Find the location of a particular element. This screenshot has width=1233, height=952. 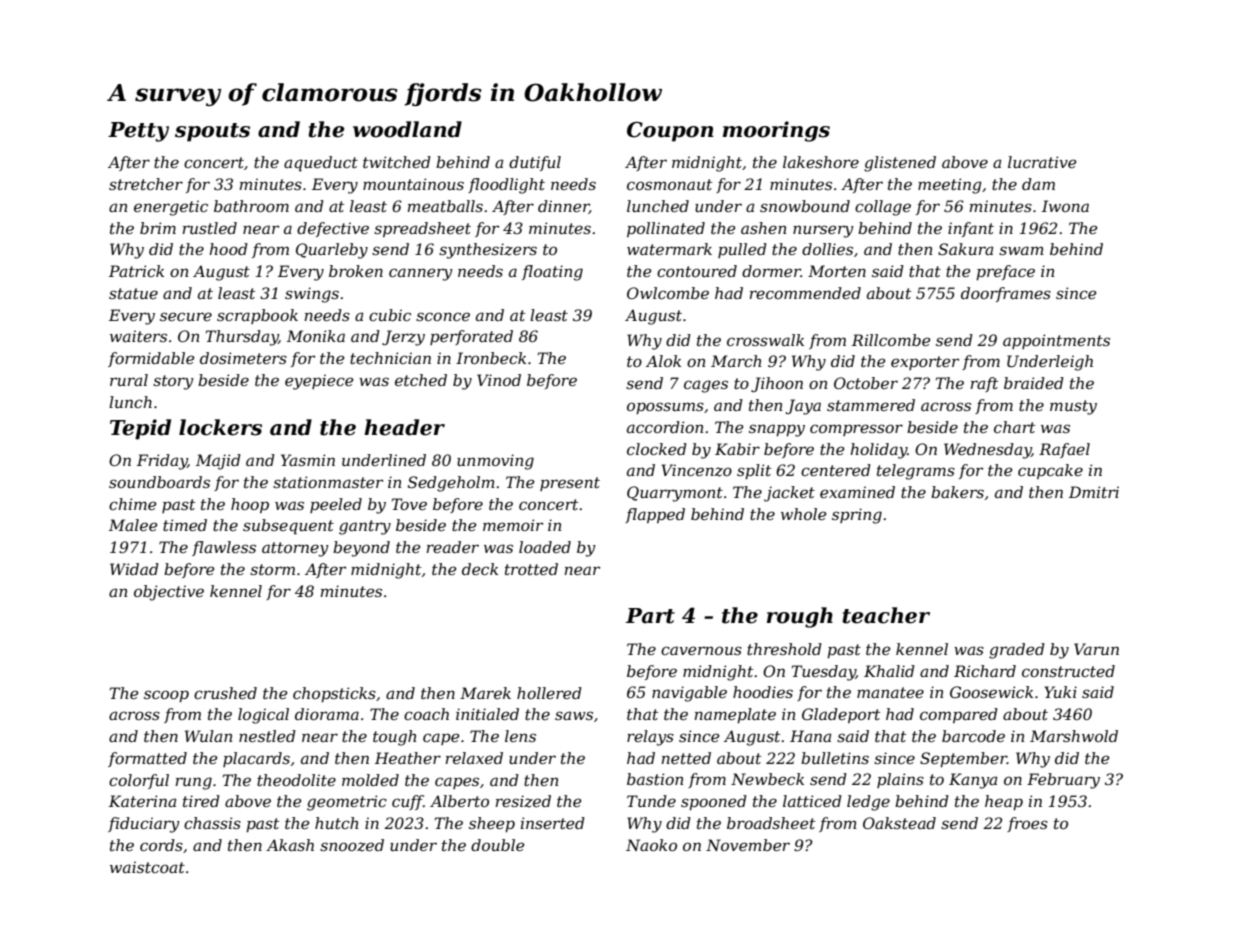

Owlcombe is located at coordinates (668, 293).
